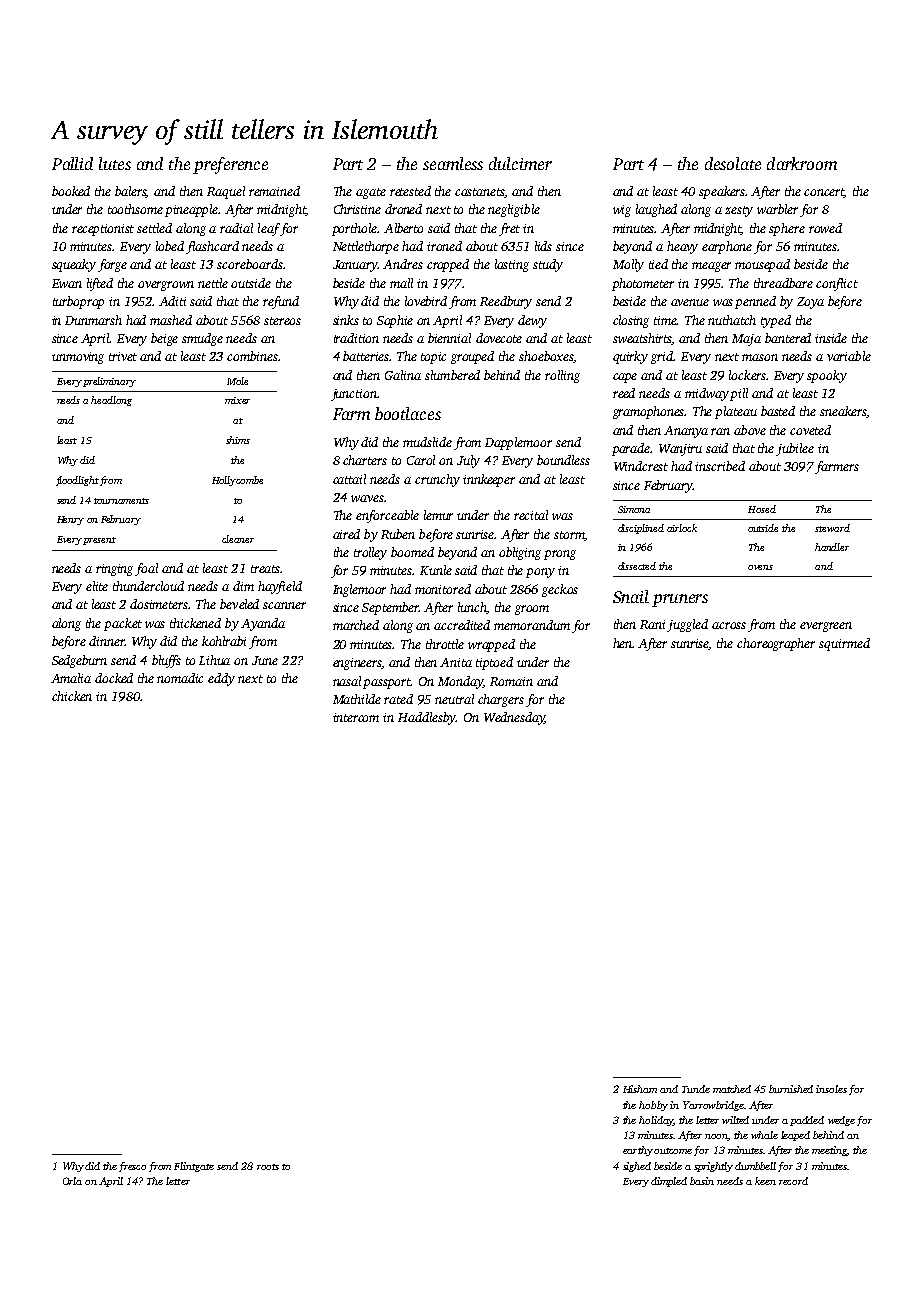 This screenshot has height=1308, width=924. What do you see at coordinates (427, 718) in the screenshot?
I see `Haddlesby` at bounding box center [427, 718].
